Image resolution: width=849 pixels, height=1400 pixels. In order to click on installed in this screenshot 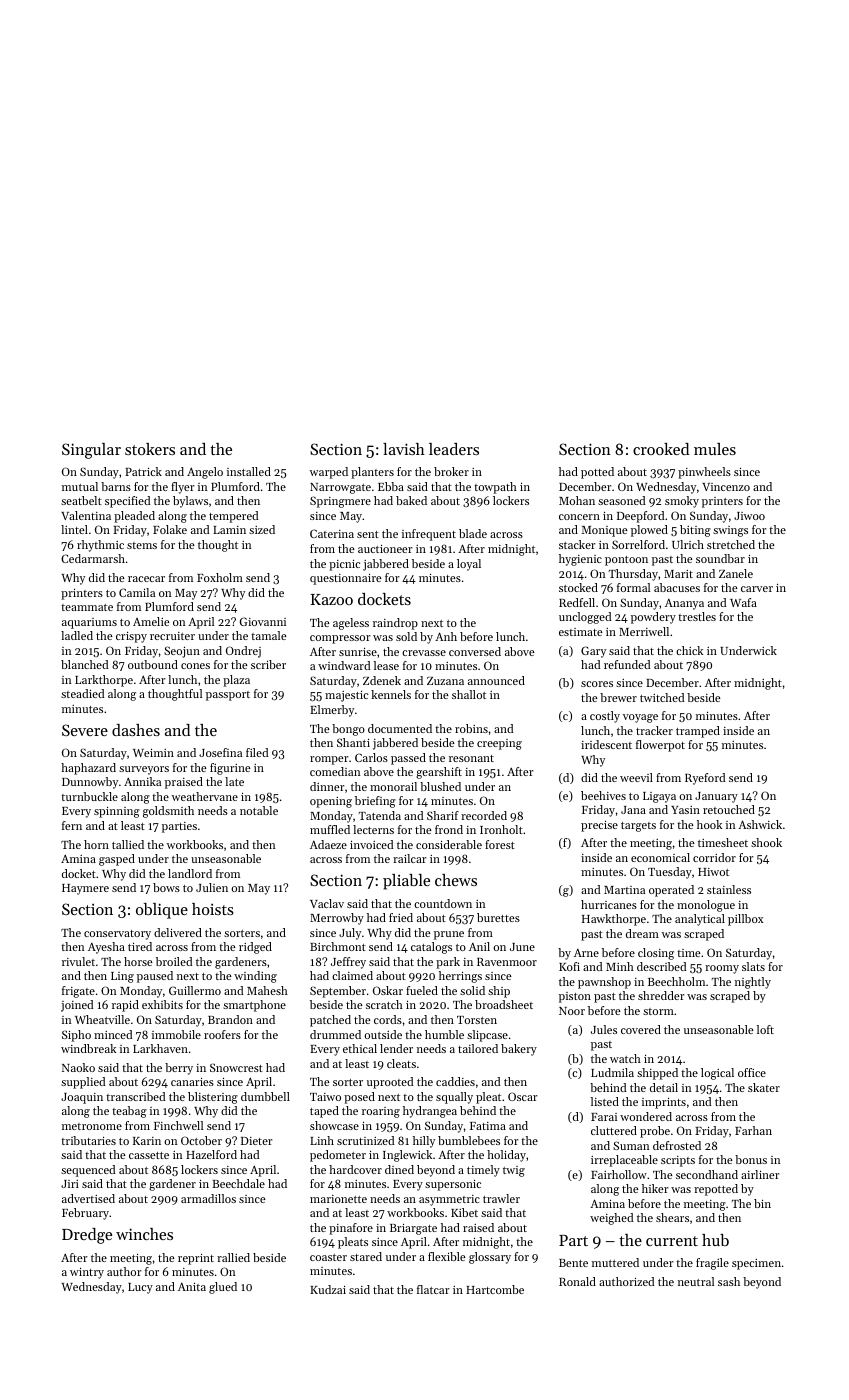, I will do `click(249, 471)`.
